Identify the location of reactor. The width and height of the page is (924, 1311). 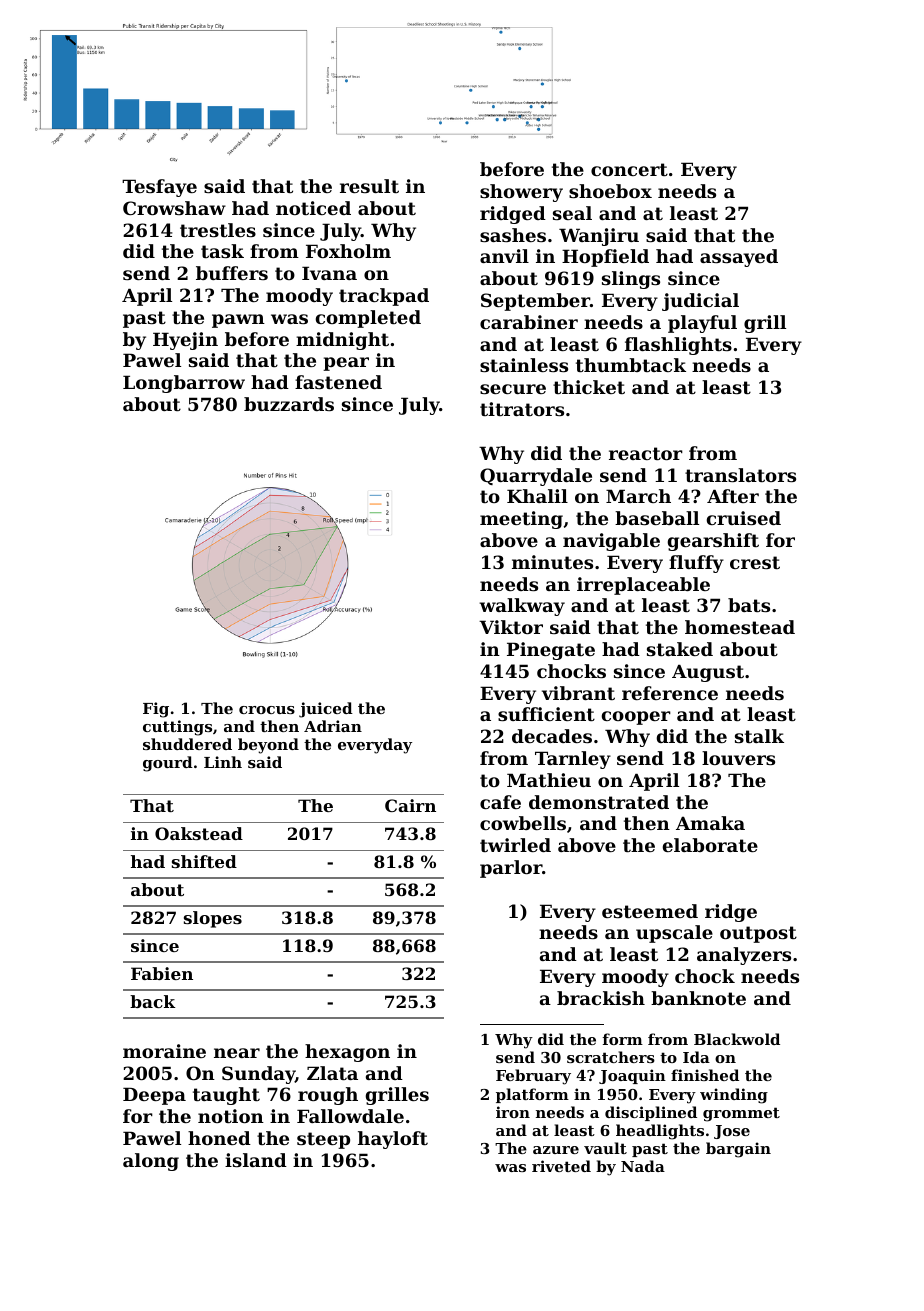
(646, 453).
